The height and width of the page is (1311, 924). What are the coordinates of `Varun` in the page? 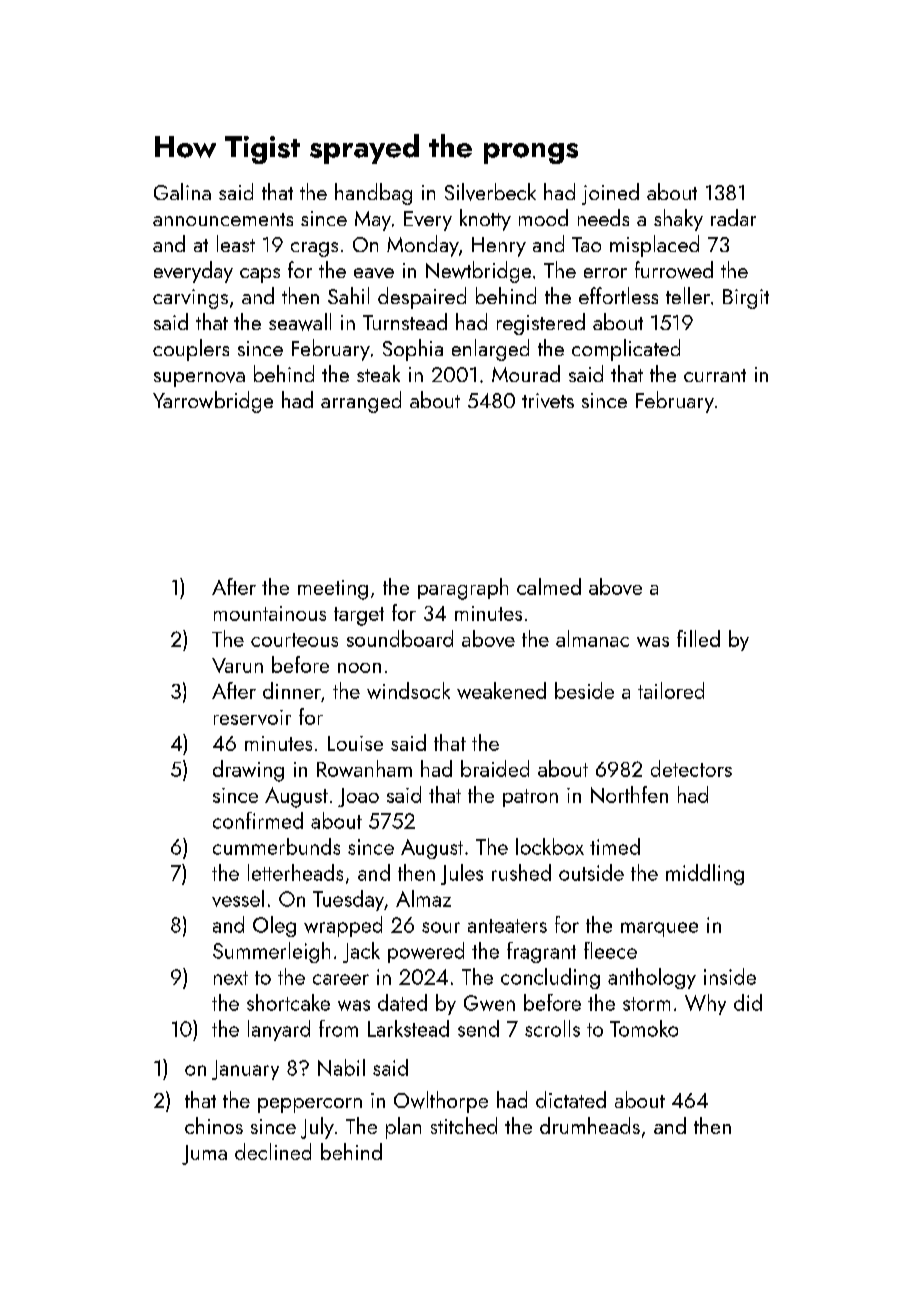 It's located at (237, 665).
